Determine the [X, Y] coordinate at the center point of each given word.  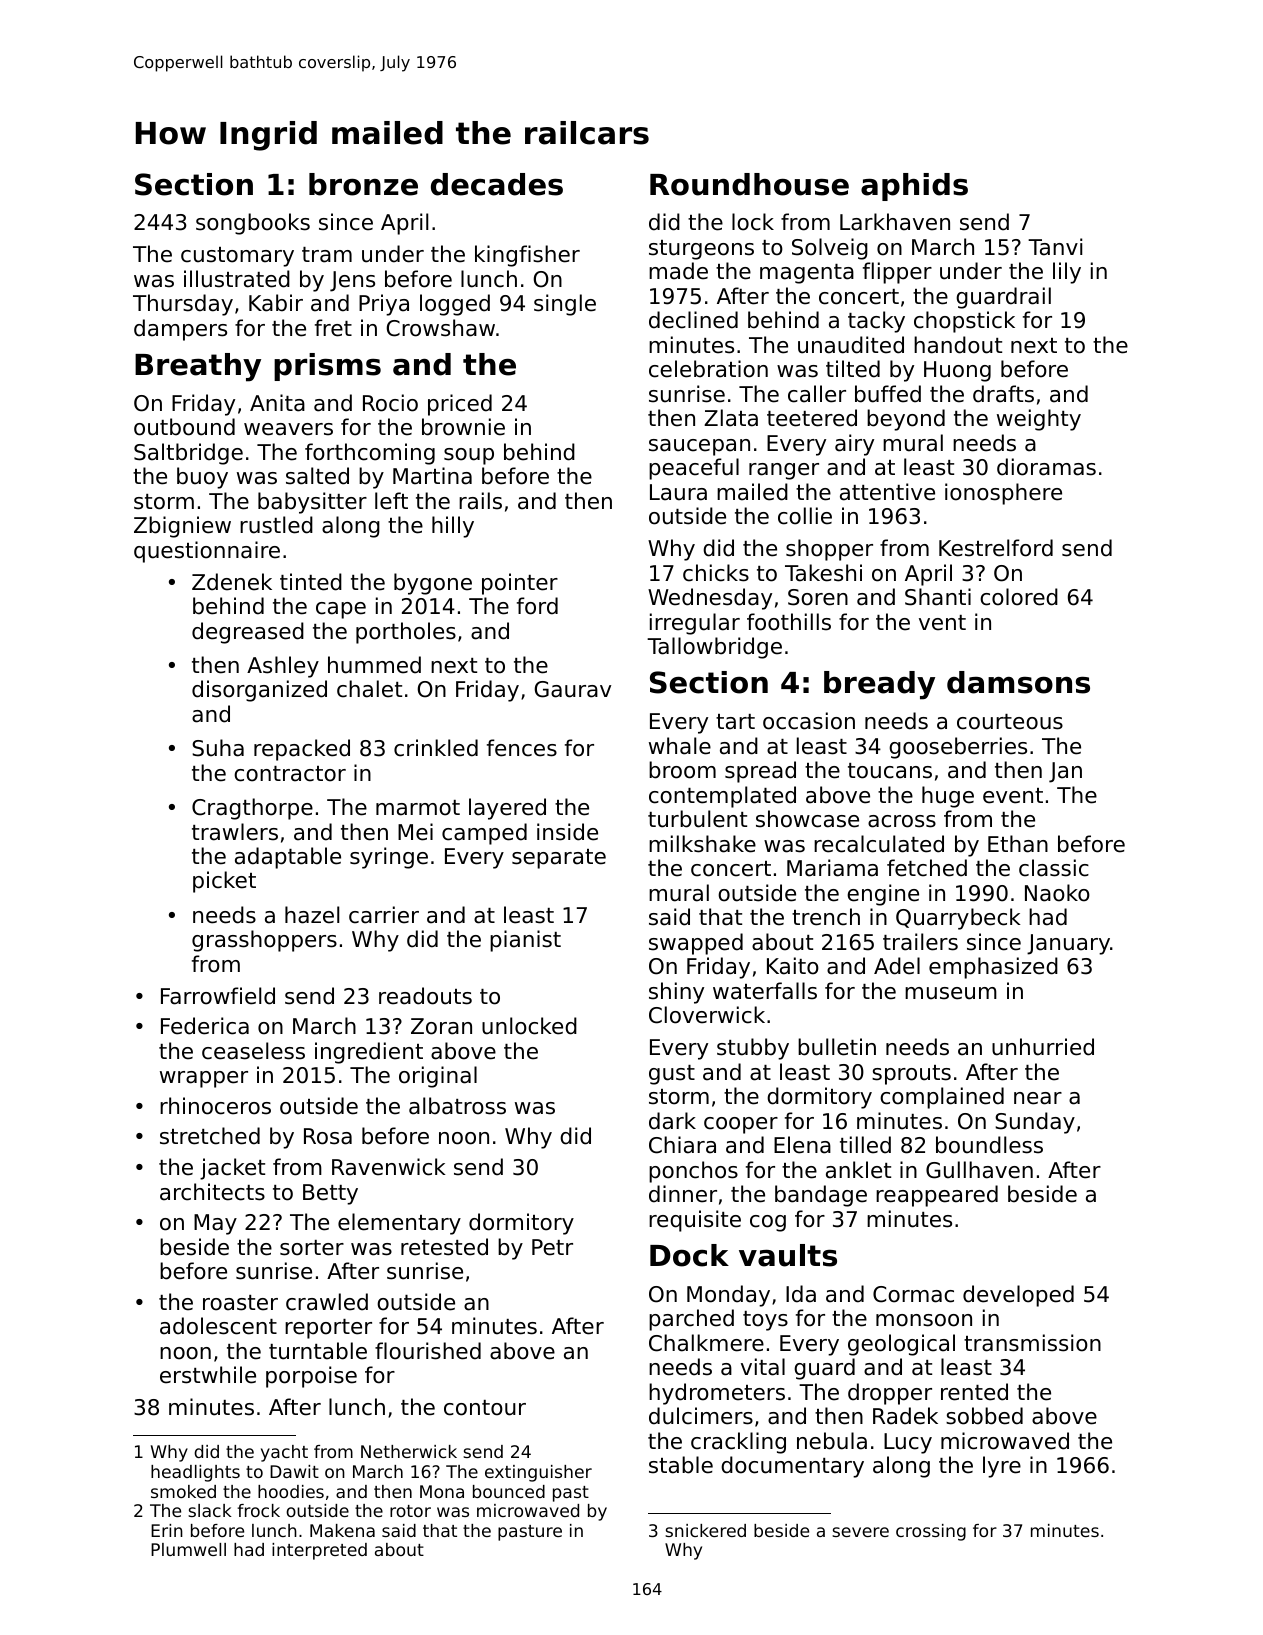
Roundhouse [749, 184]
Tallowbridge [714, 648]
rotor [410, 1511]
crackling [738, 1443]
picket [224, 882]
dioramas [1046, 467]
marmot [418, 808]
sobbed [984, 1416]
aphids [914, 187]
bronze [363, 184]
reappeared [937, 1196]
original [438, 1077]
